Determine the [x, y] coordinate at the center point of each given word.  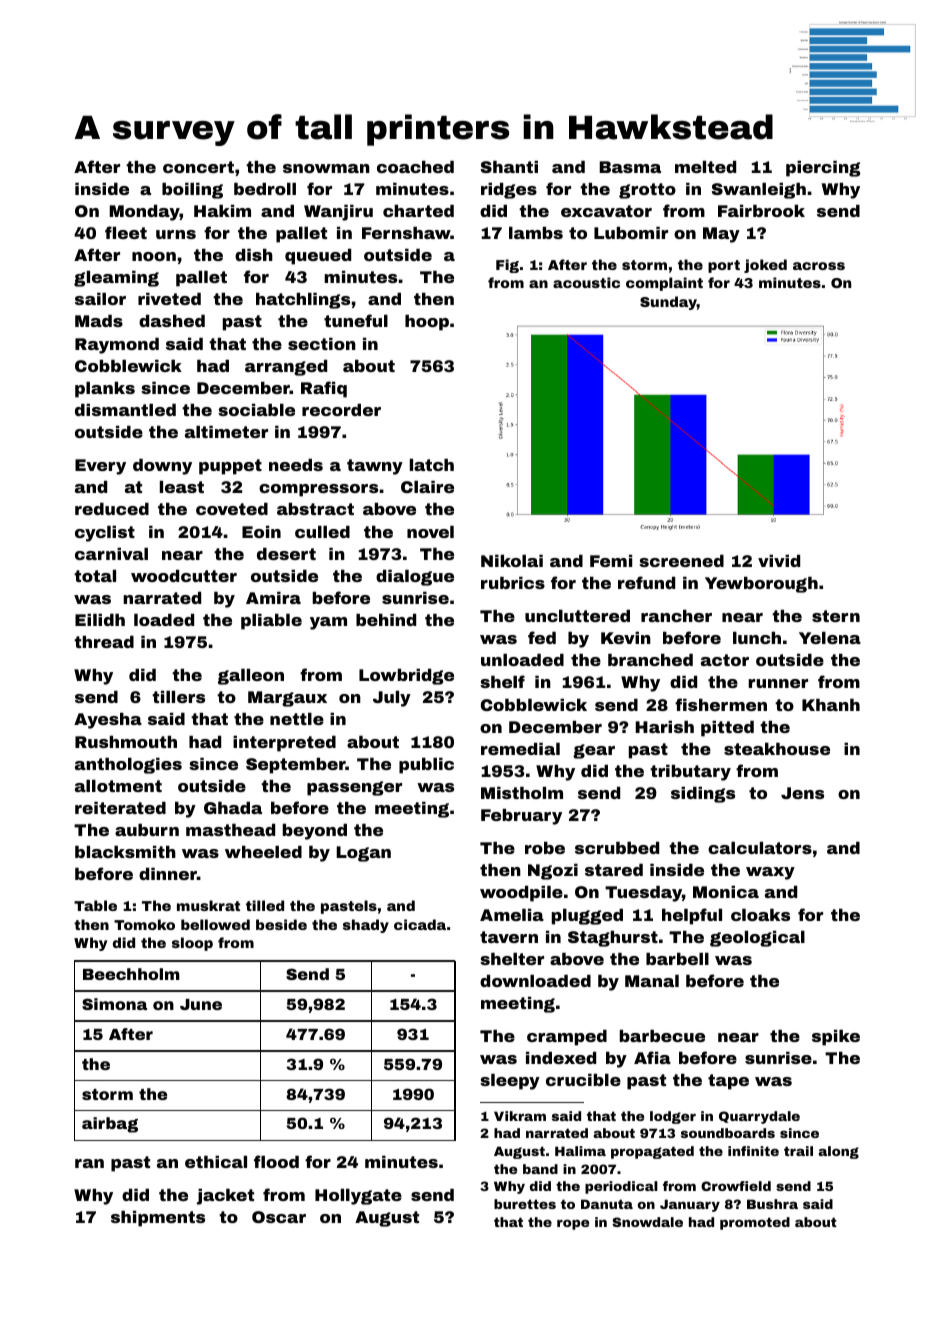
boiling [192, 191]
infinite [753, 1151]
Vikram [520, 1116]
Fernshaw [406, 233]
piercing [823, 169]
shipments [158, 1219]
